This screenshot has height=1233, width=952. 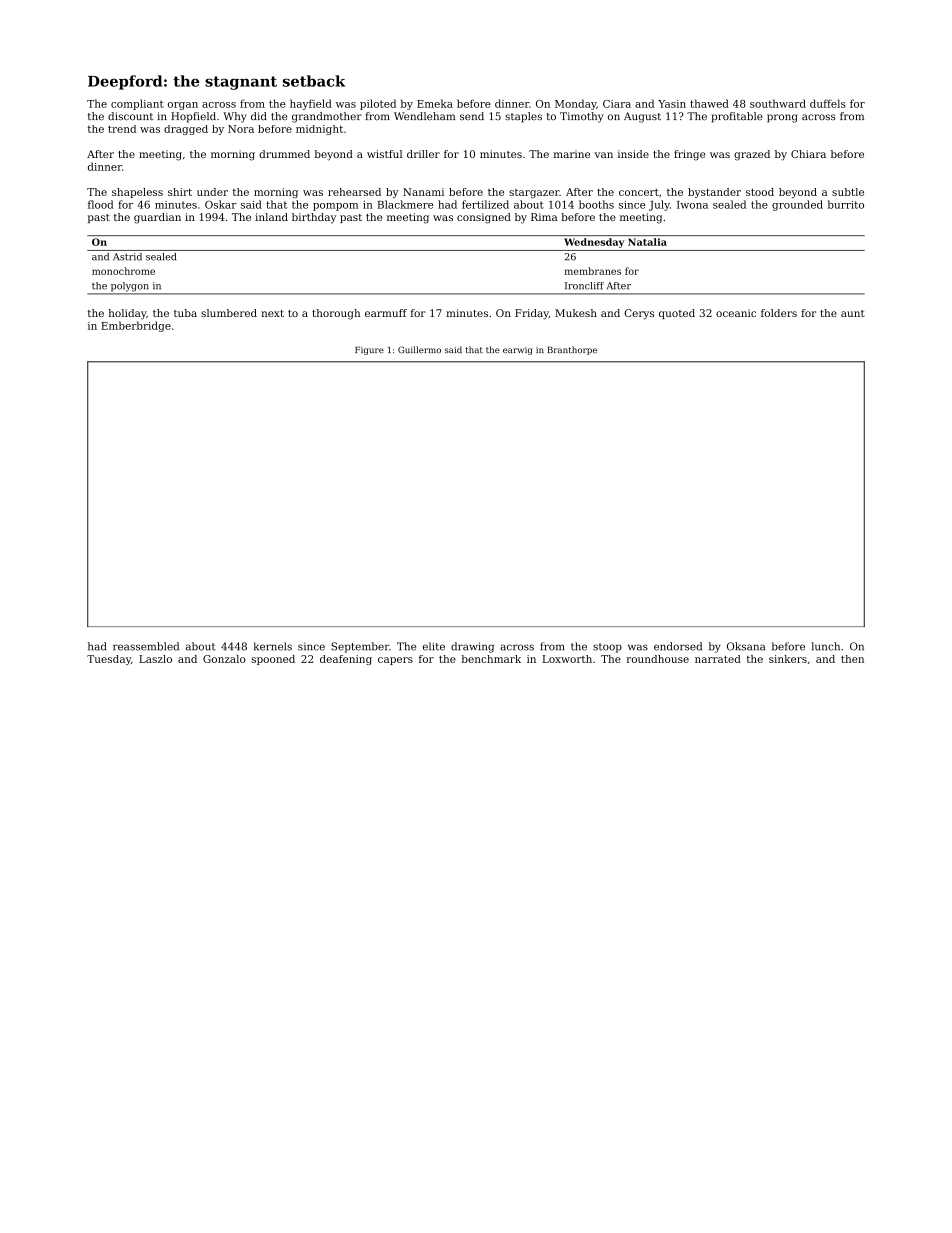 I want to click on earwig, so click(x=518, y=351).
